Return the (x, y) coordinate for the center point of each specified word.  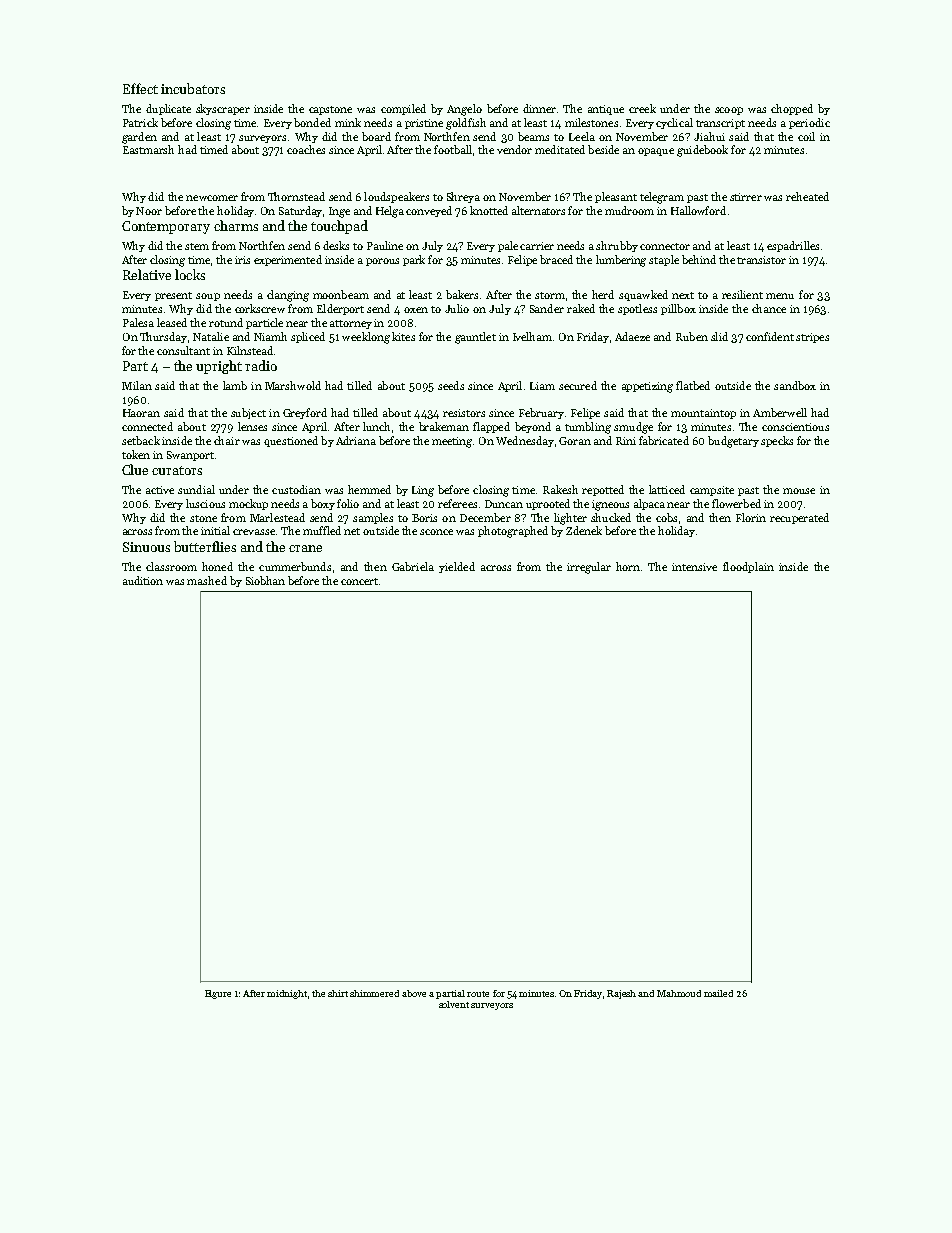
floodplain (748, 567)
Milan (137, 385)
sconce (436, 532)
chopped (792, 109)
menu (780, 296)
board (376, 136)
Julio (457, 308)
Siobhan (265, 580)
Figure (218, 994)
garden (139, 138)
